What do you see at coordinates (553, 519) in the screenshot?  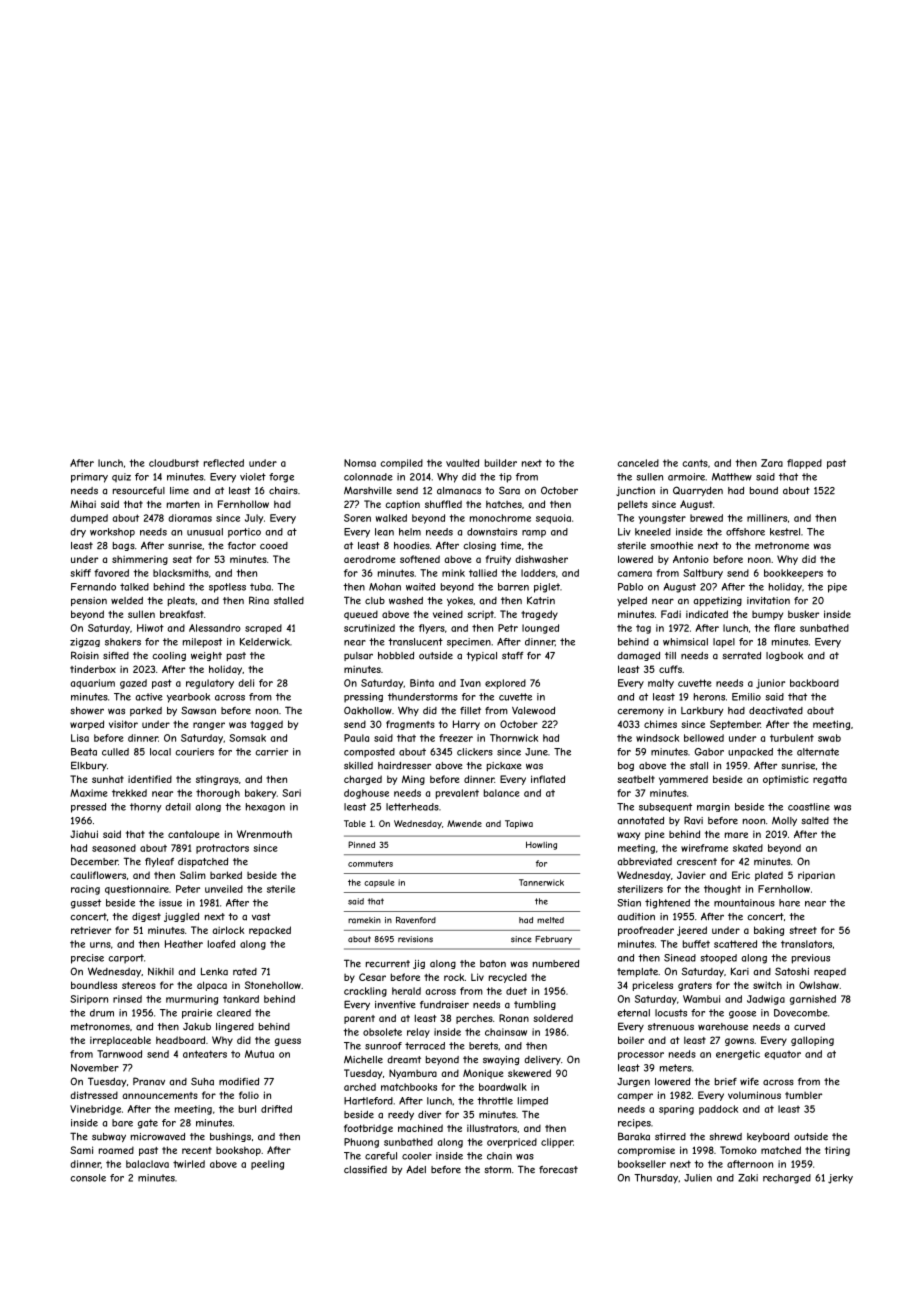 I see `sequoia` at bounding box center [553, 519].
